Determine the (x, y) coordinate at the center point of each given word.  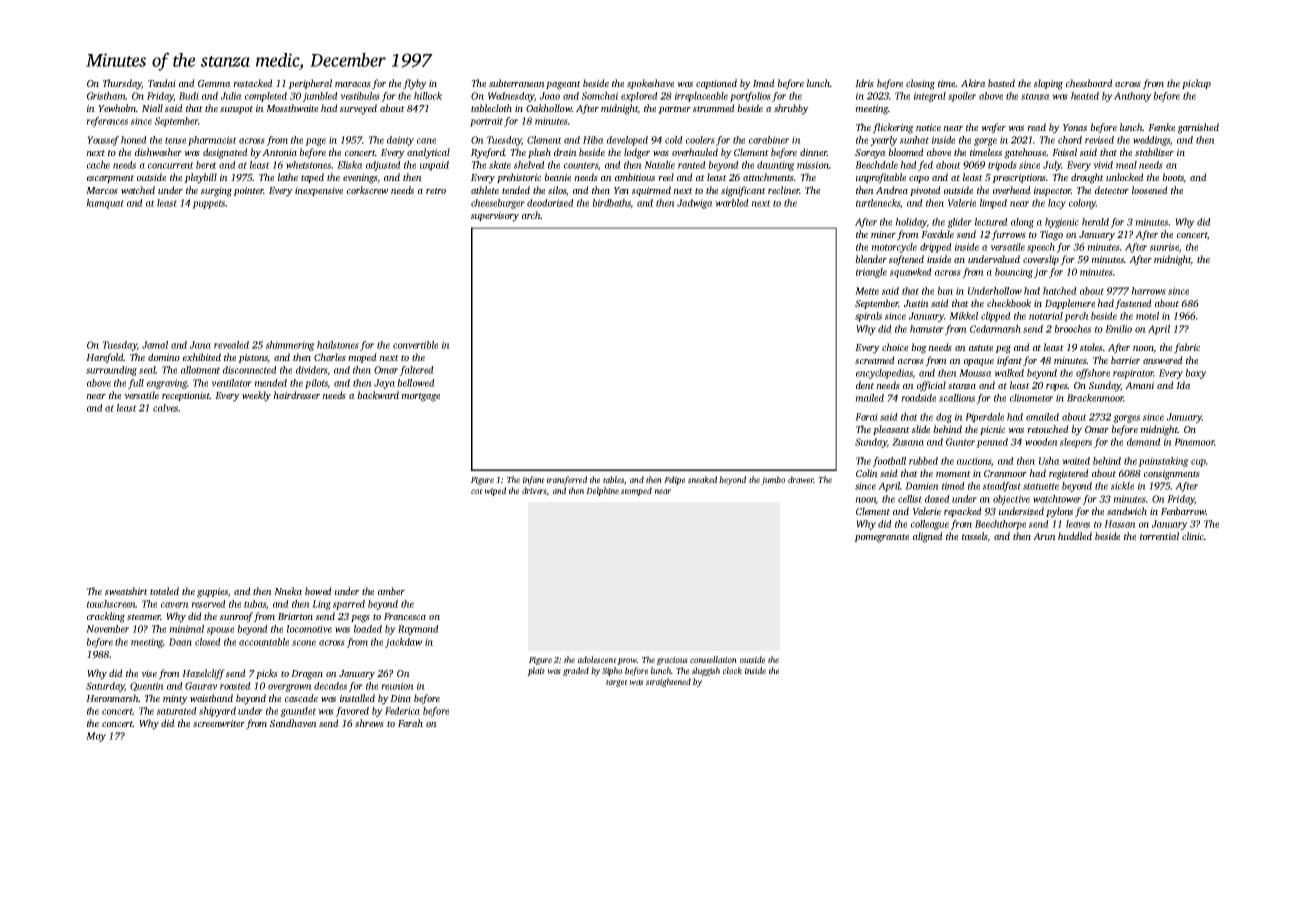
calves (166, 408)
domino (164, 357)
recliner (784, 190)
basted (1001, 83)
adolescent (597, 659)
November (107, 629)
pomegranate (881, 538)
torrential (1159, 536)
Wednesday (511, 97)
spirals (868, 317)
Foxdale (937, 234)
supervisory (495, 217)
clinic (1193, 536)
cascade (301, 698)
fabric (1187, 348)
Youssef (103, 141)
